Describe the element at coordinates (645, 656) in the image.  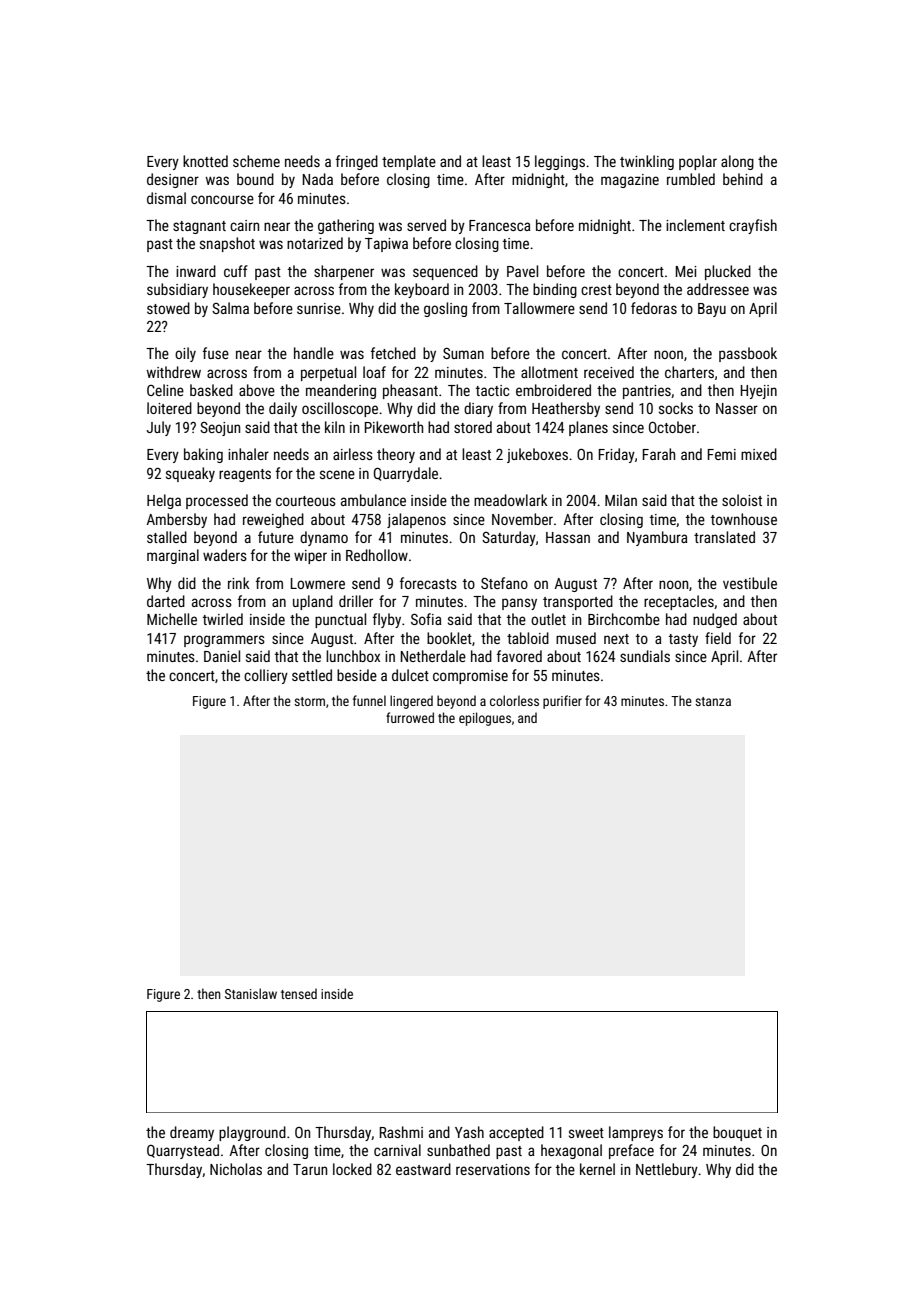
I see `sundials` at that location.
